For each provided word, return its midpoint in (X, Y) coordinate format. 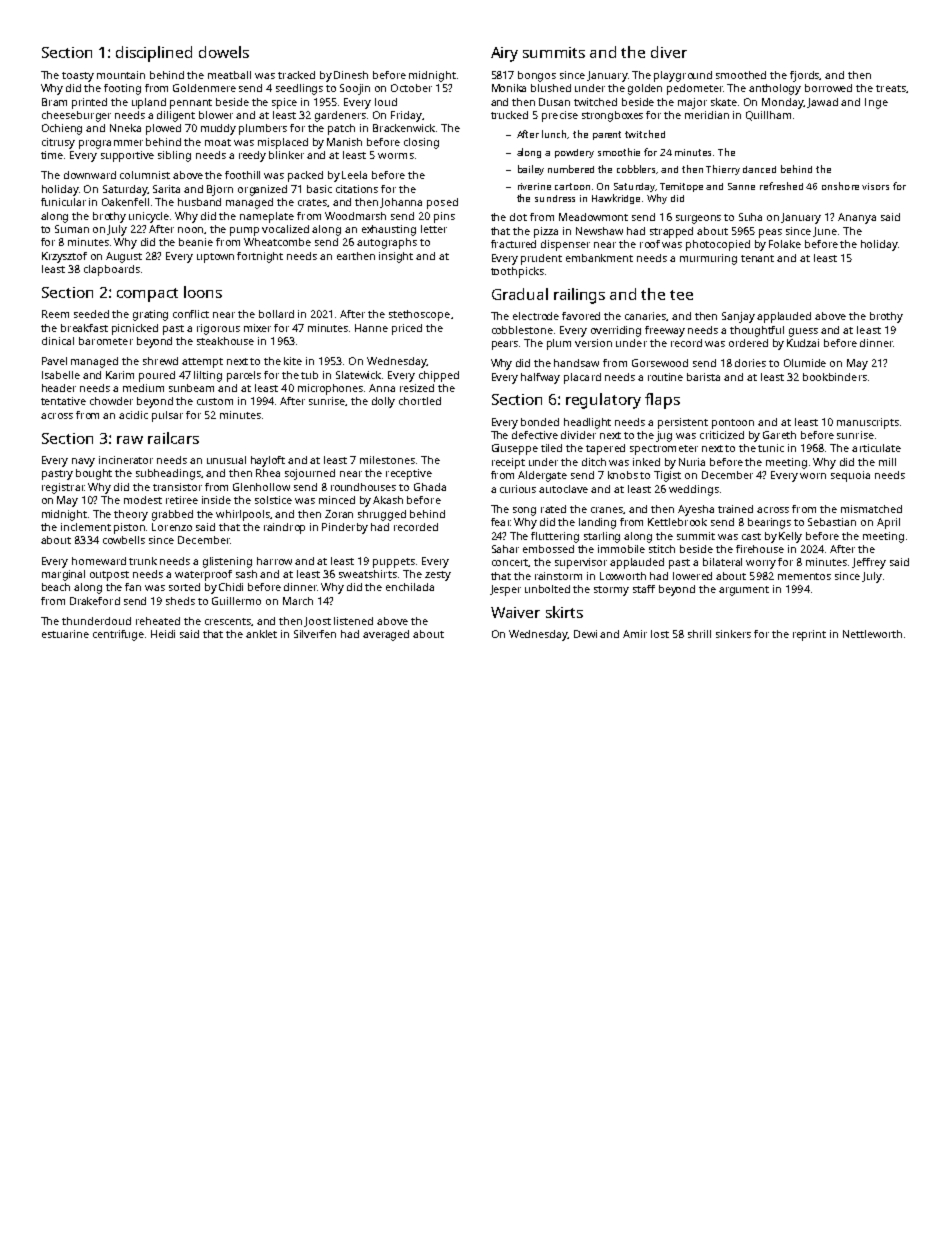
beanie (196, 242)
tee (681, 295)
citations (357, 189)
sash (246, 574)
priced (407, 329)
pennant (191, 104)
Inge (876, 103)
